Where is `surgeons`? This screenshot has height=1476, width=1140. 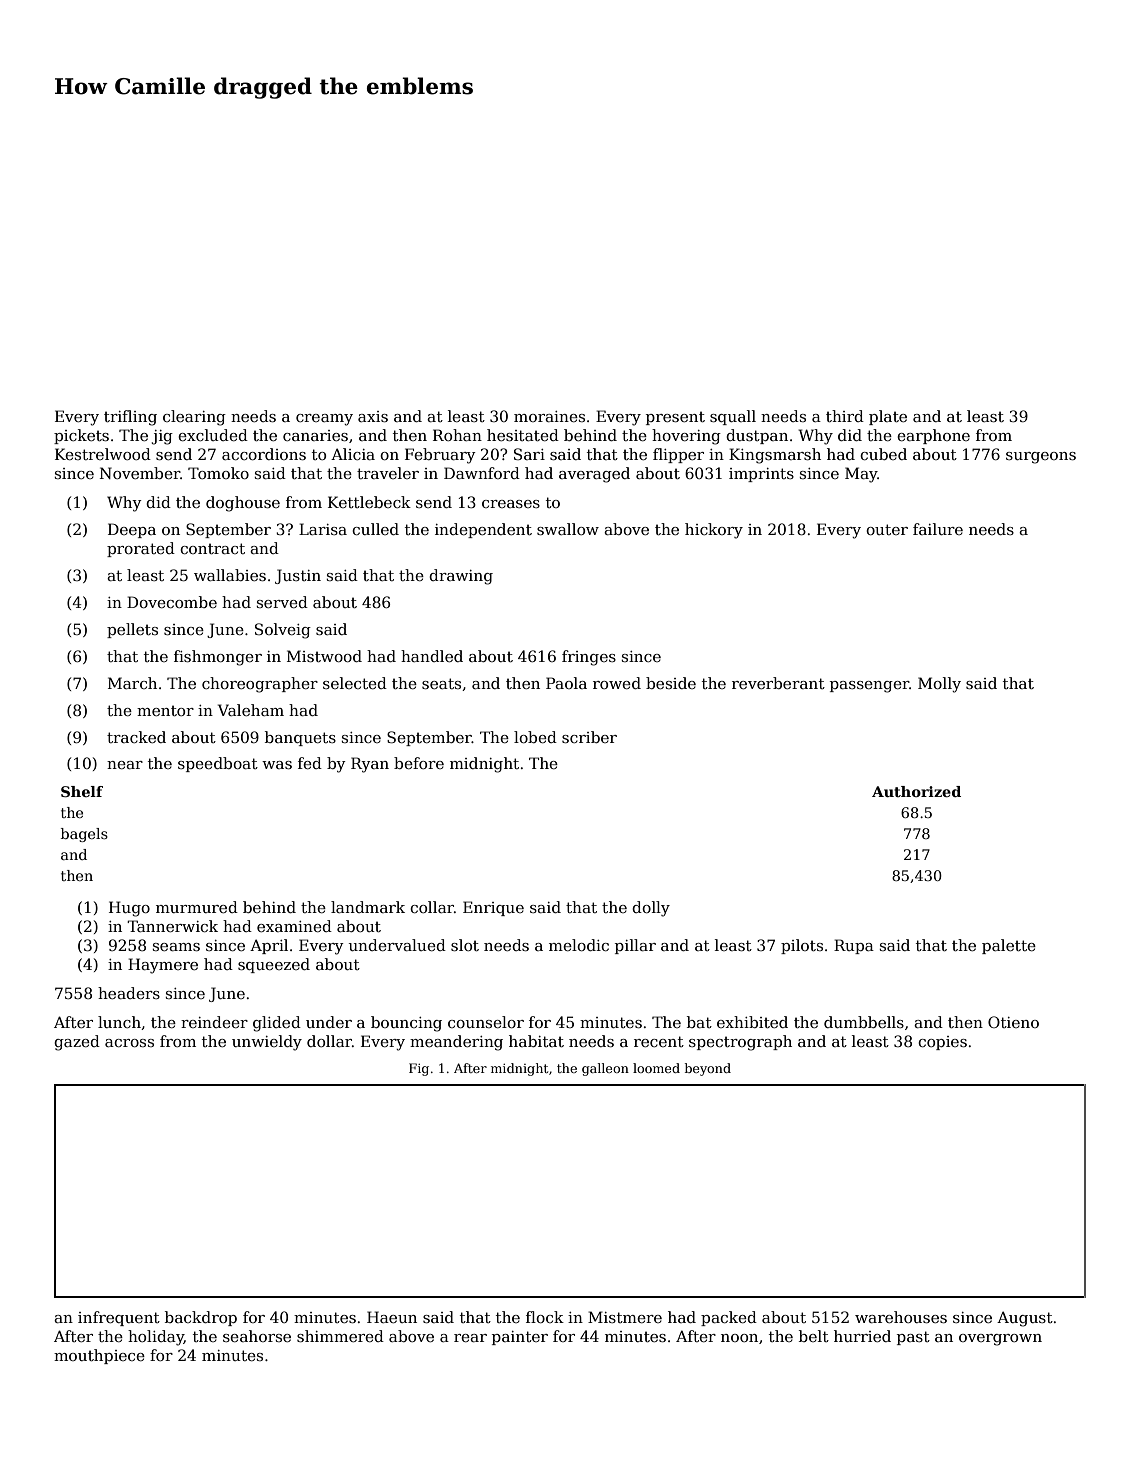
surgeons is located at coordinates (1041, 458).
